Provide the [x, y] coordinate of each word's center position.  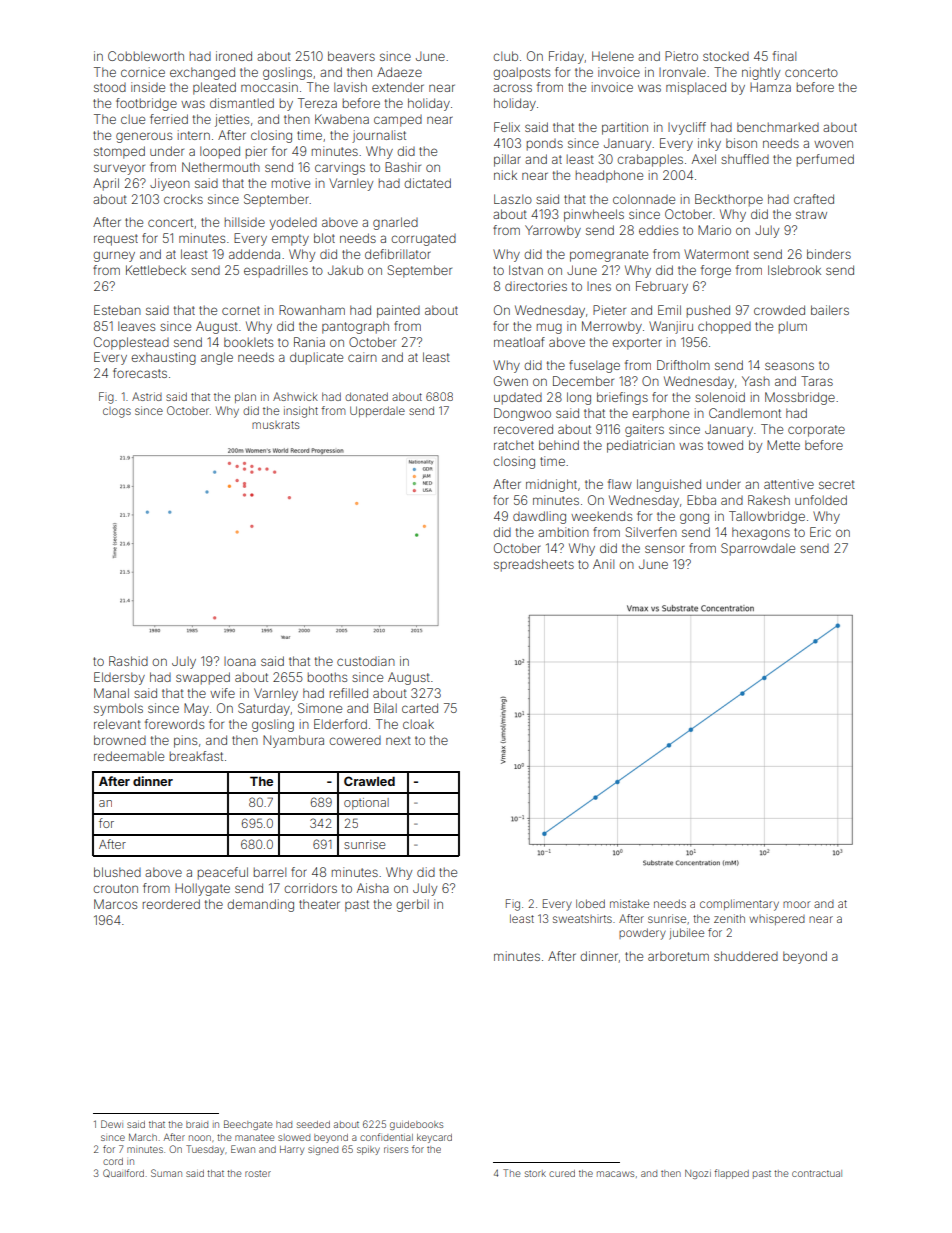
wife [222, 693]
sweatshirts [582, 919]
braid [197, 1124]
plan [245, 397]
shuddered [746, 956]
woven [833, 144]
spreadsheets [534, 565]
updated [518, 399]
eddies [658, 230]
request [116, 240]
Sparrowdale [758, 549]
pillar [507, 160]
